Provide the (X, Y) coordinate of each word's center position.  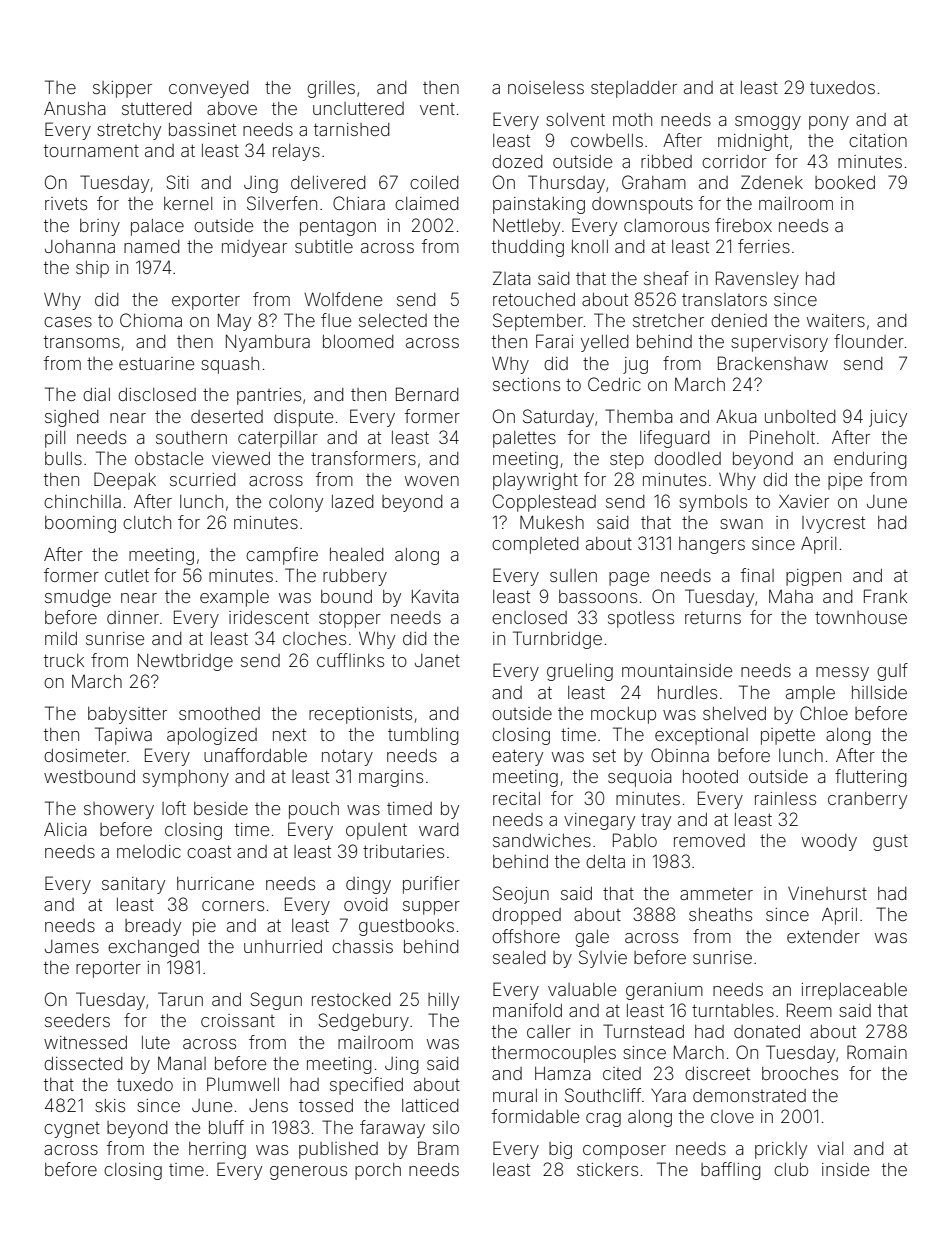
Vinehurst (827, 893)
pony (829, 123)
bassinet (202, 129)
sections (526, 384)
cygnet (72, 1130)
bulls (63, 458)
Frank (885, 596)
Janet (437, 660)
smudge (78, 598)
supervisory (779, 343)
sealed (519, 957)
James (72, 946)
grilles (331, 89)
